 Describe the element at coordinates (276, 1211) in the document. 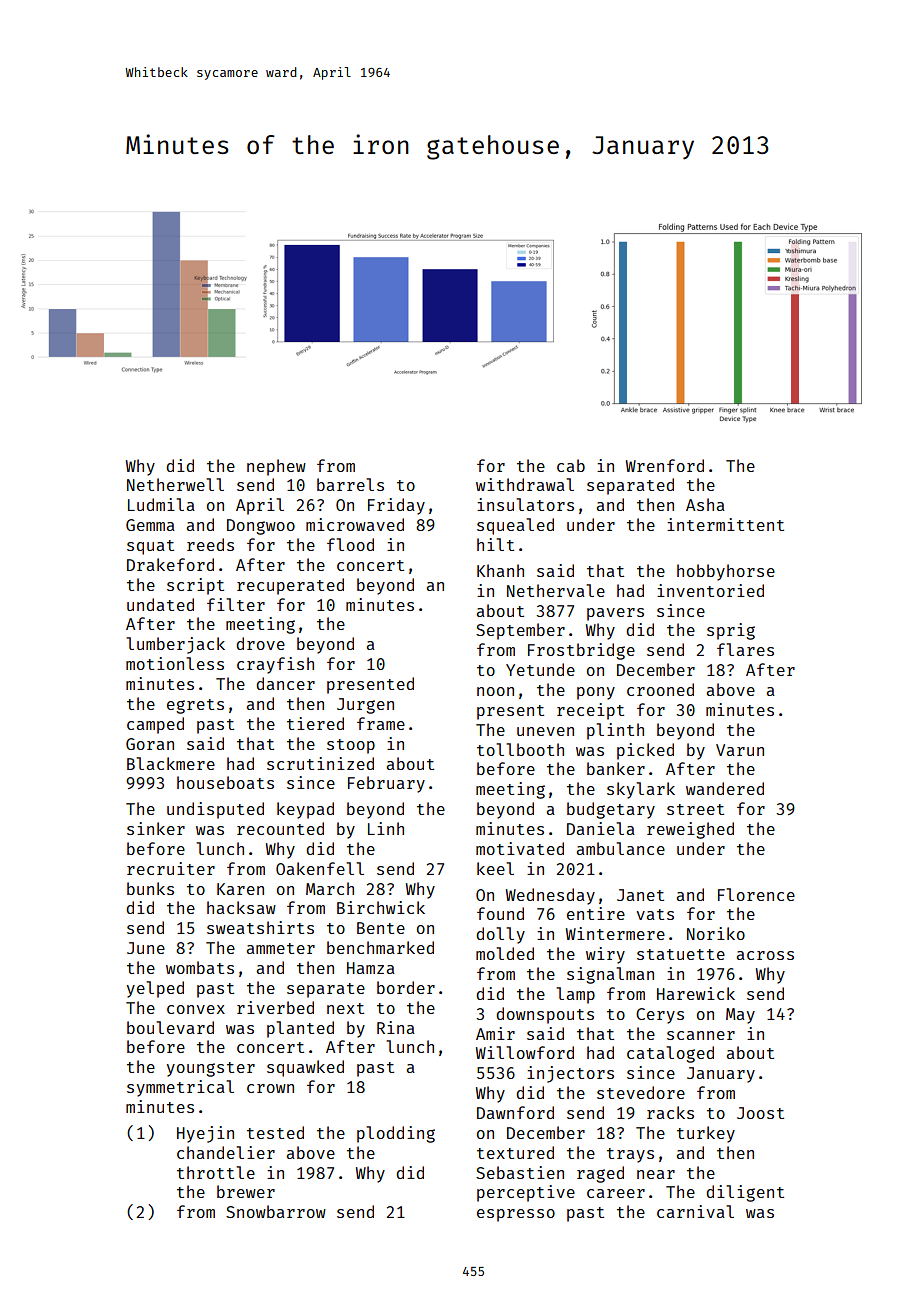

I see `Snowbarrow` at that location.
